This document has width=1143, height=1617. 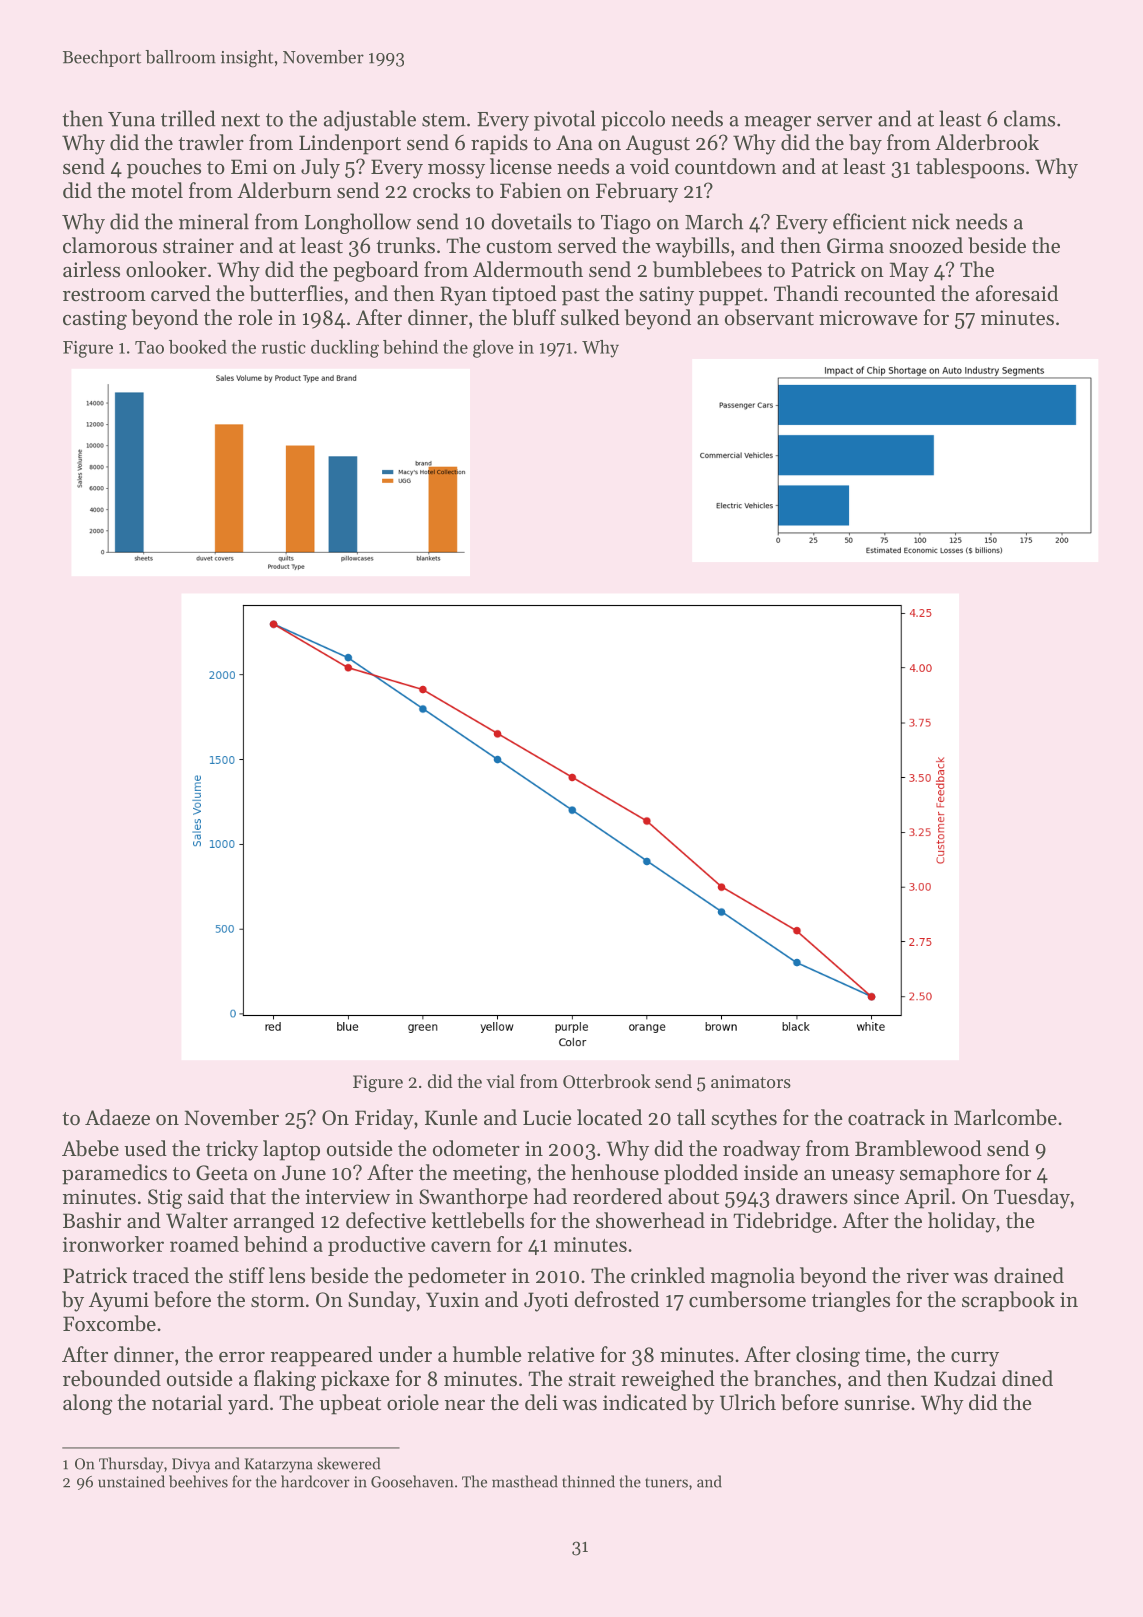 What do you see at coordinates (693, 1196) in the document?
I see `about` at bounding box center [693, 1196].
